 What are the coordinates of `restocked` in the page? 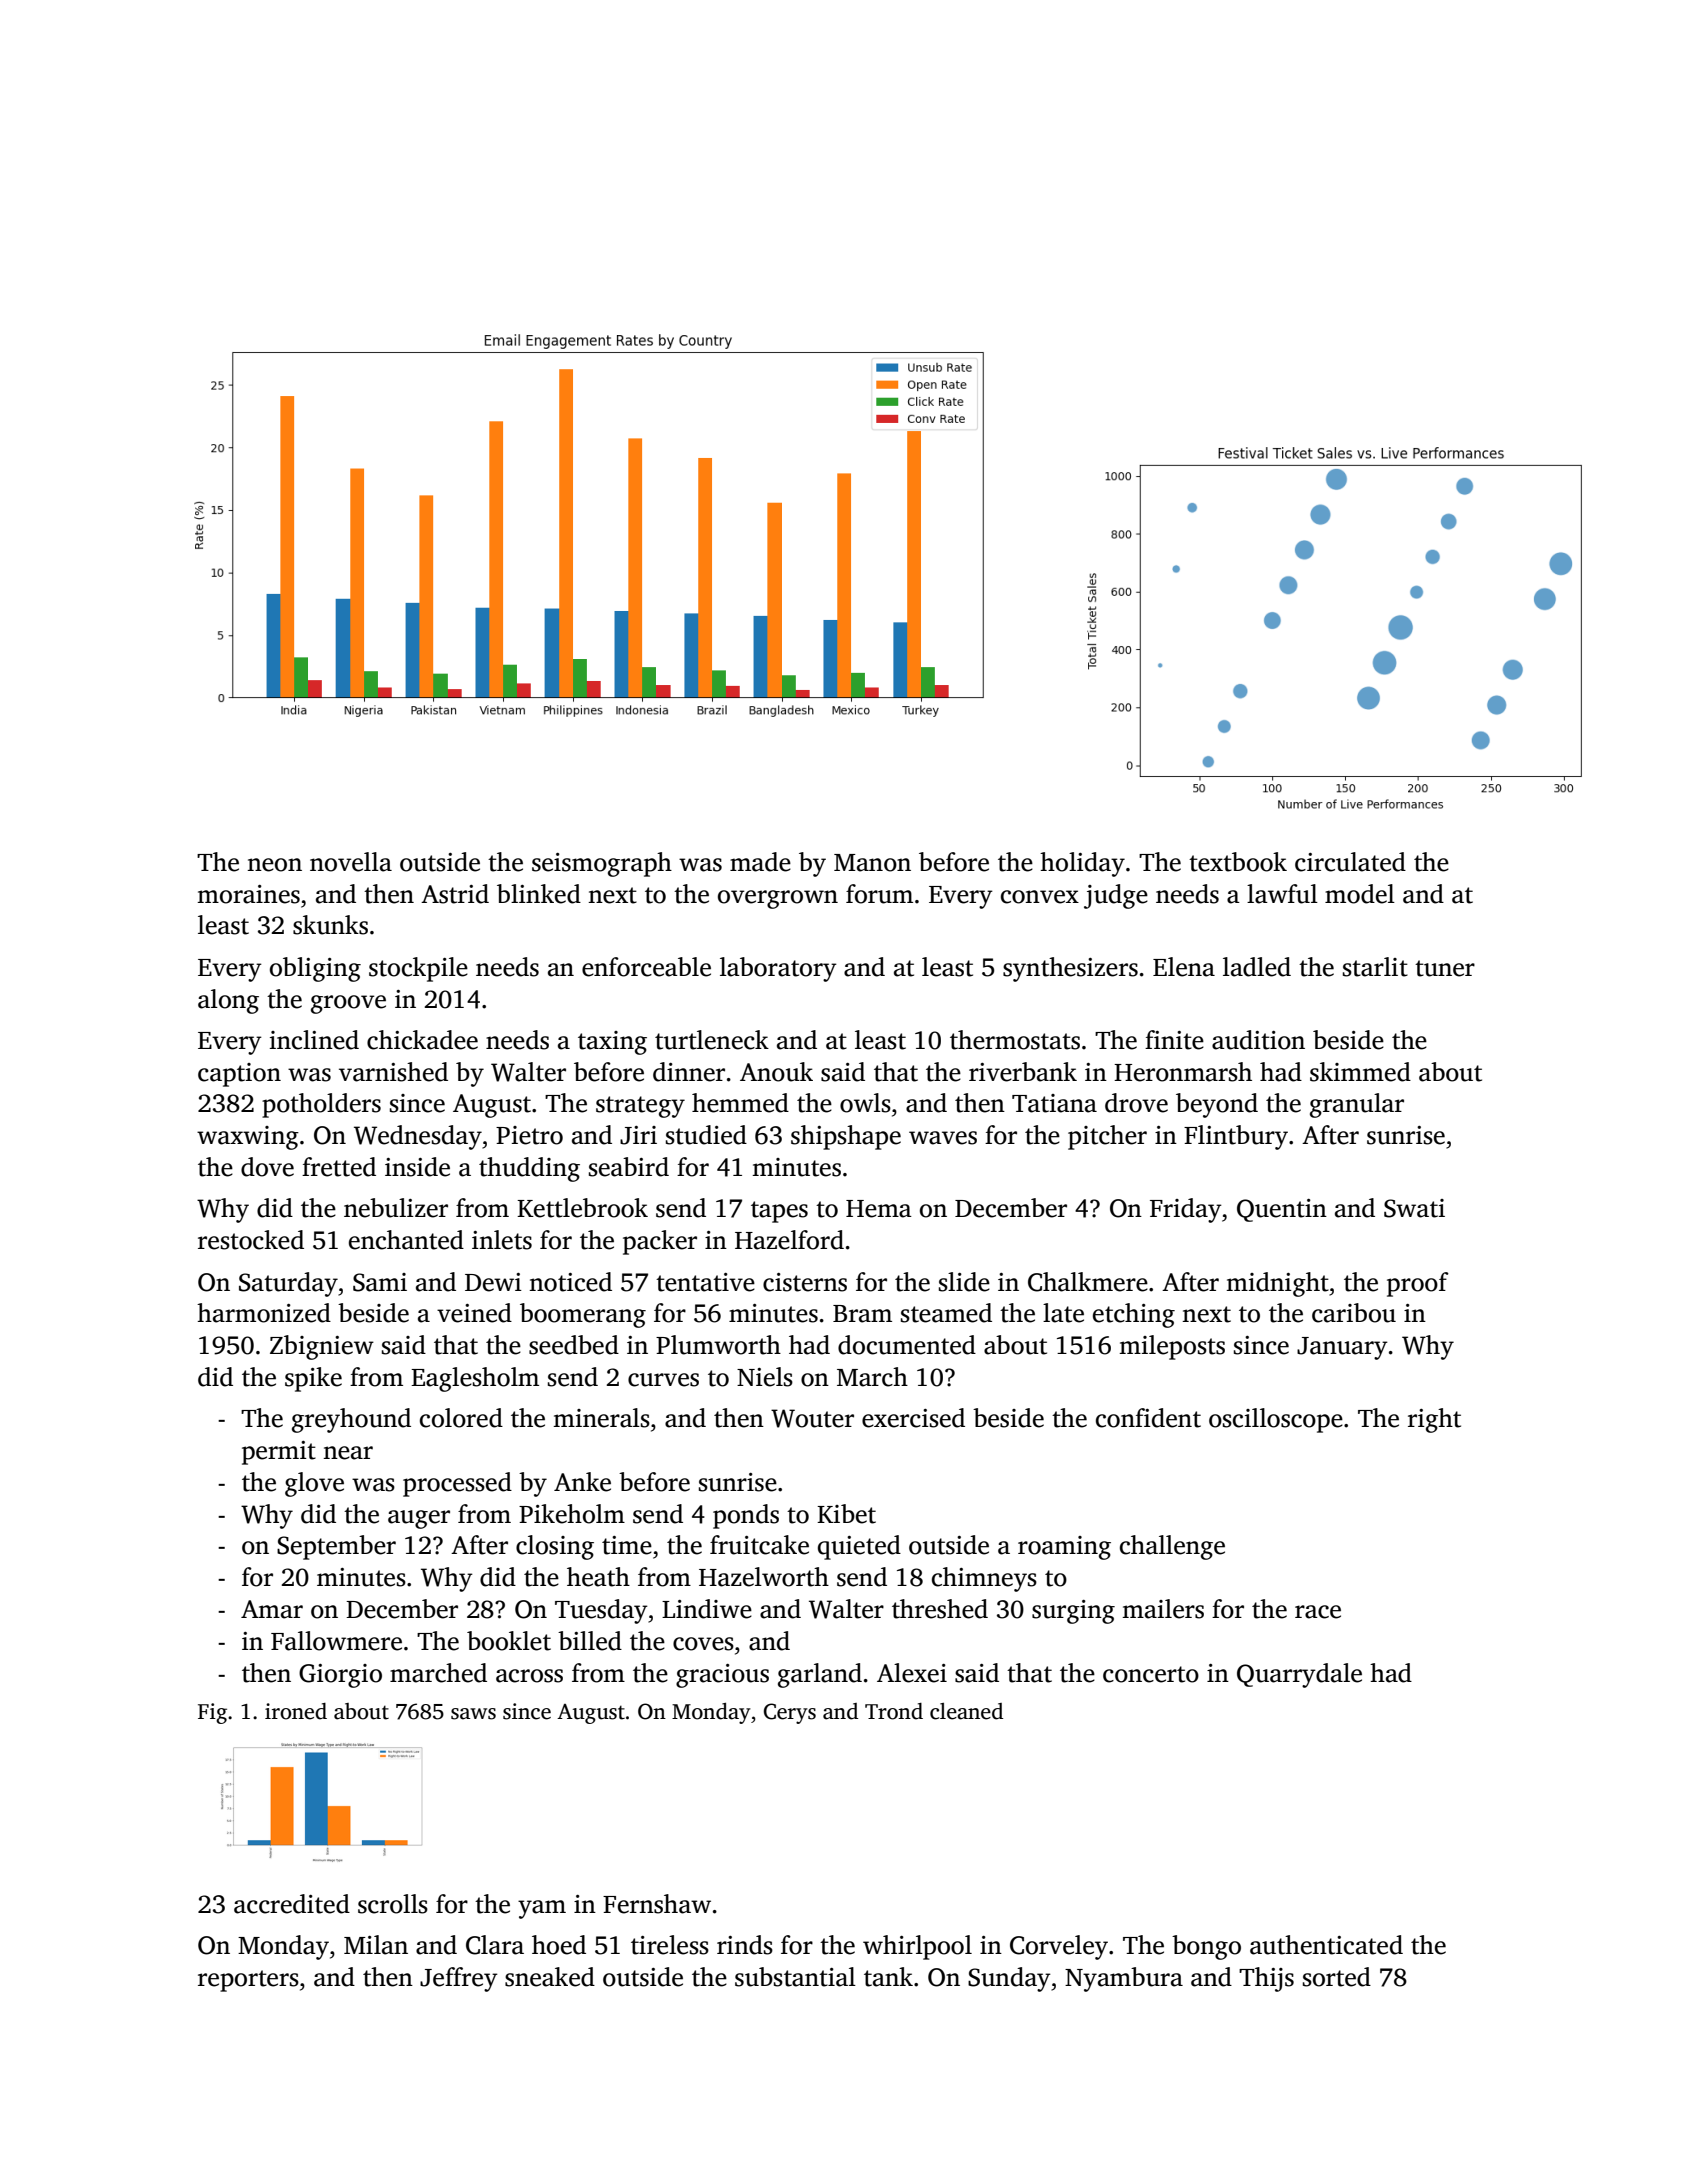 It's located at (251, 1240).
